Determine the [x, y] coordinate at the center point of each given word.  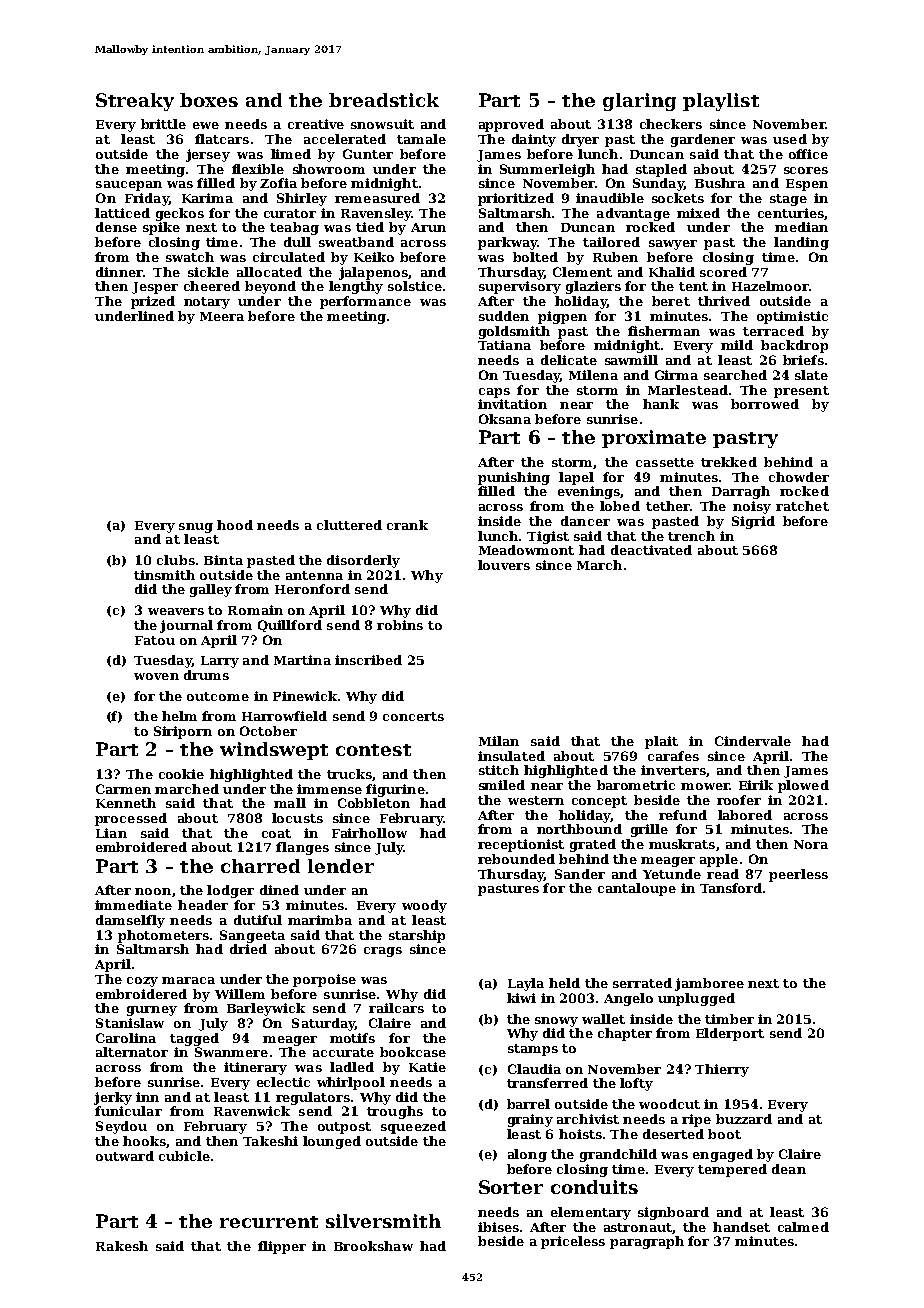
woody [424, 906]
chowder [799, 477]
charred [260, 866]
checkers [671, 124]
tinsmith [164, 575]
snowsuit [382, 124]
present [801, 392]
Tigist [548, 537]
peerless [798, 875]
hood [235, 525]
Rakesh [122, 1246]
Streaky [135, 102]
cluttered [349, 525]
